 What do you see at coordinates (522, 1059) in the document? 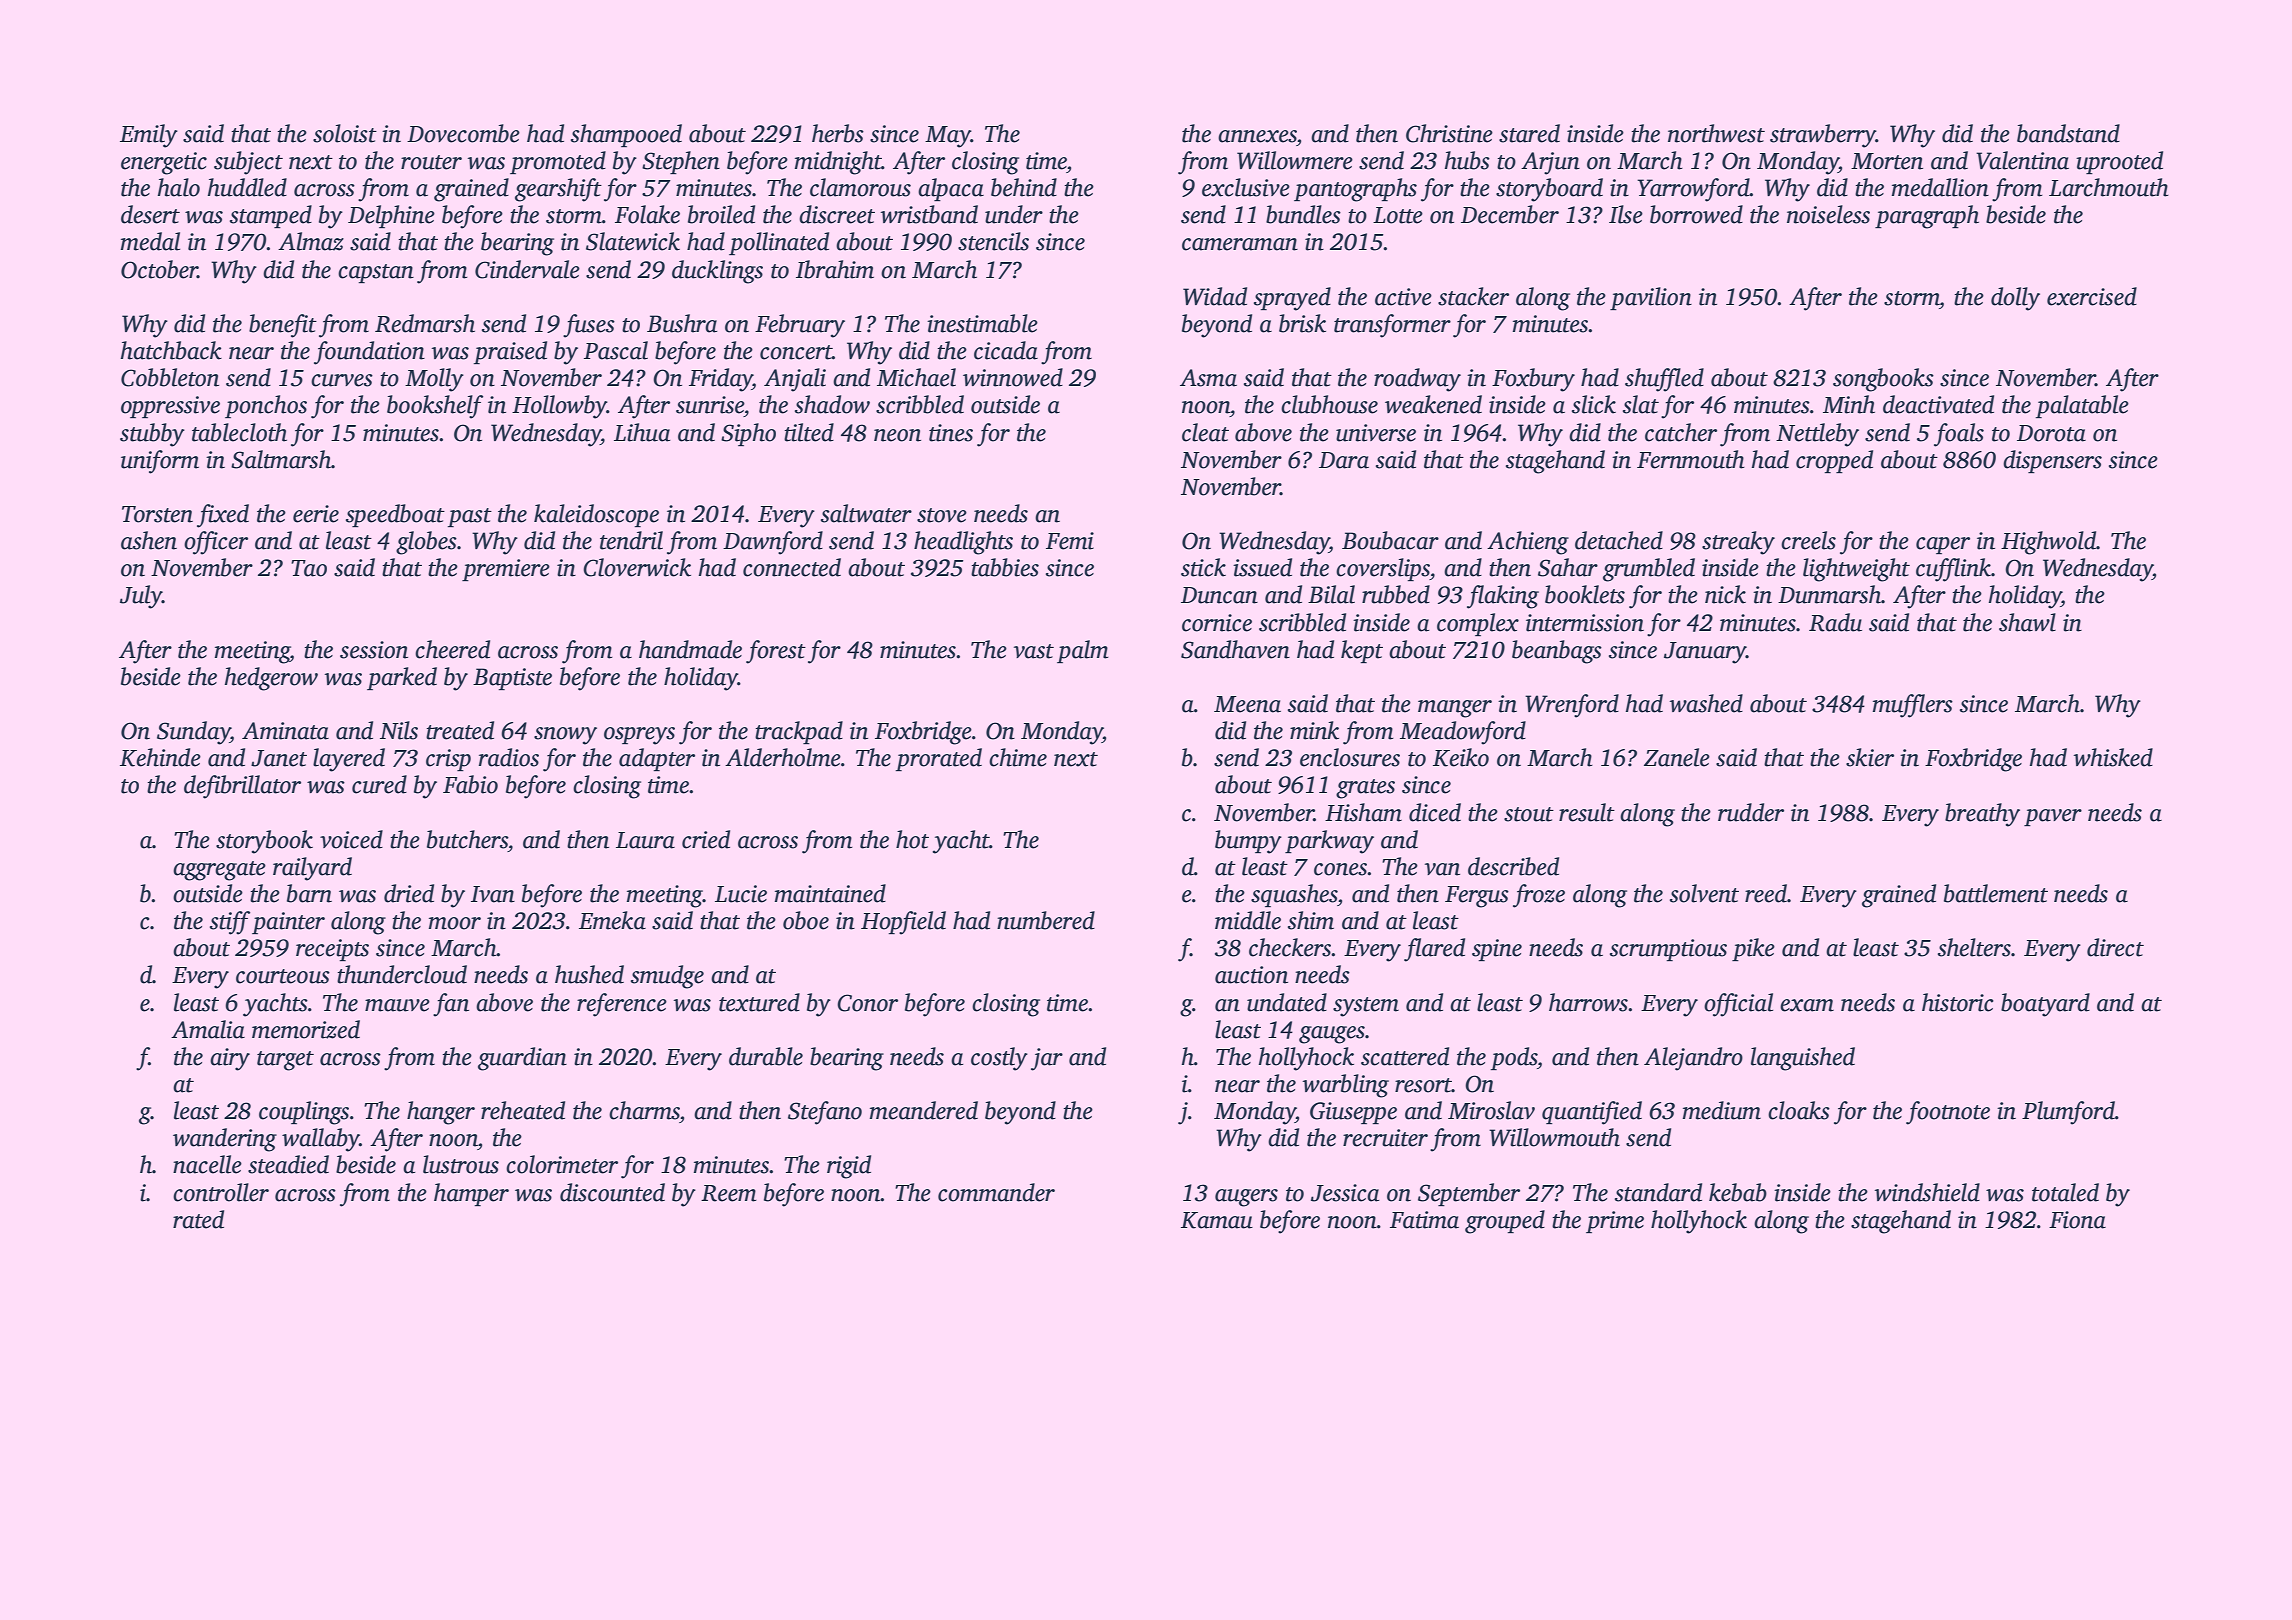
I see `guardian` at bounding box center [522, 1059].
